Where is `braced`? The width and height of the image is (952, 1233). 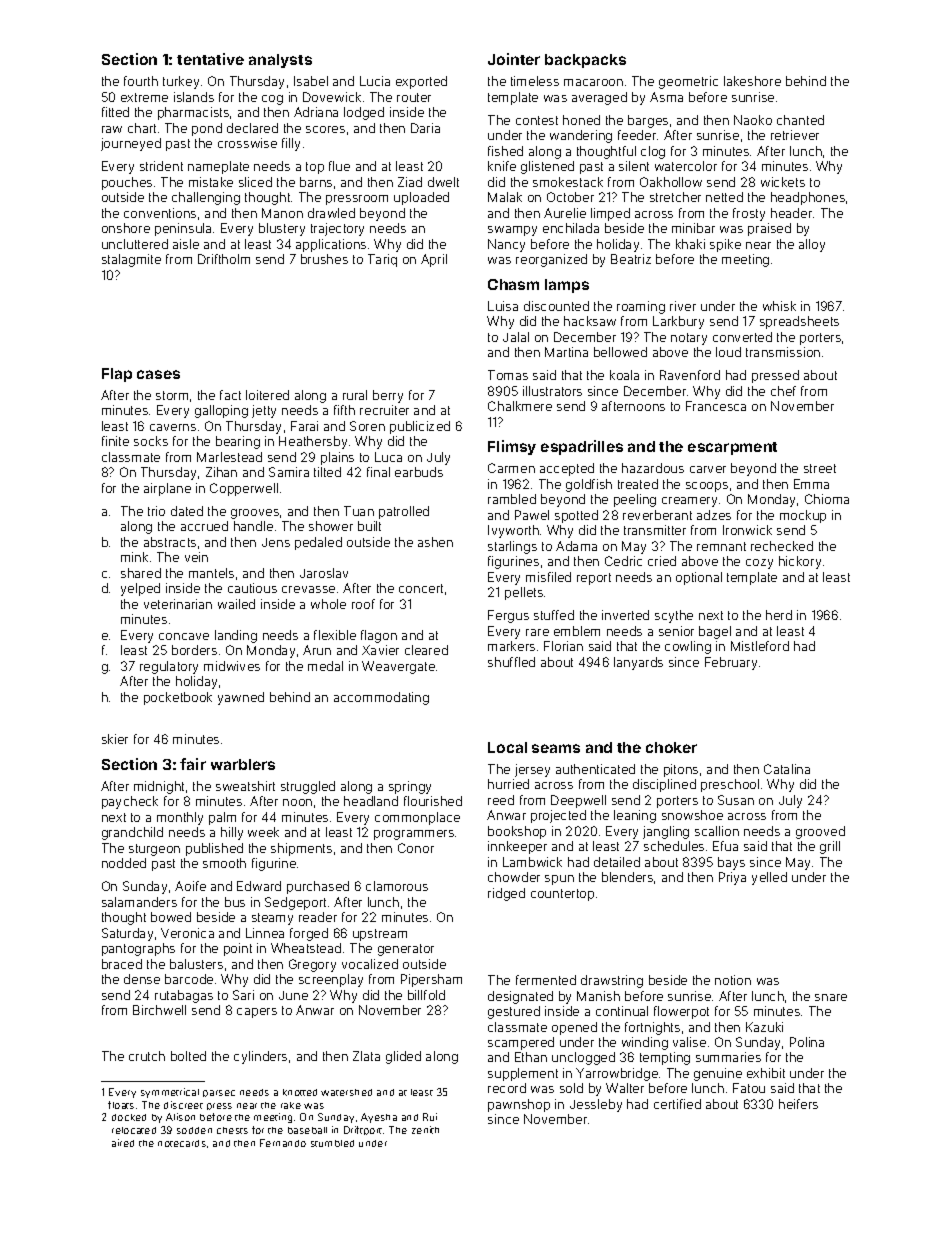 braced is located at coordinates (122, 964).
